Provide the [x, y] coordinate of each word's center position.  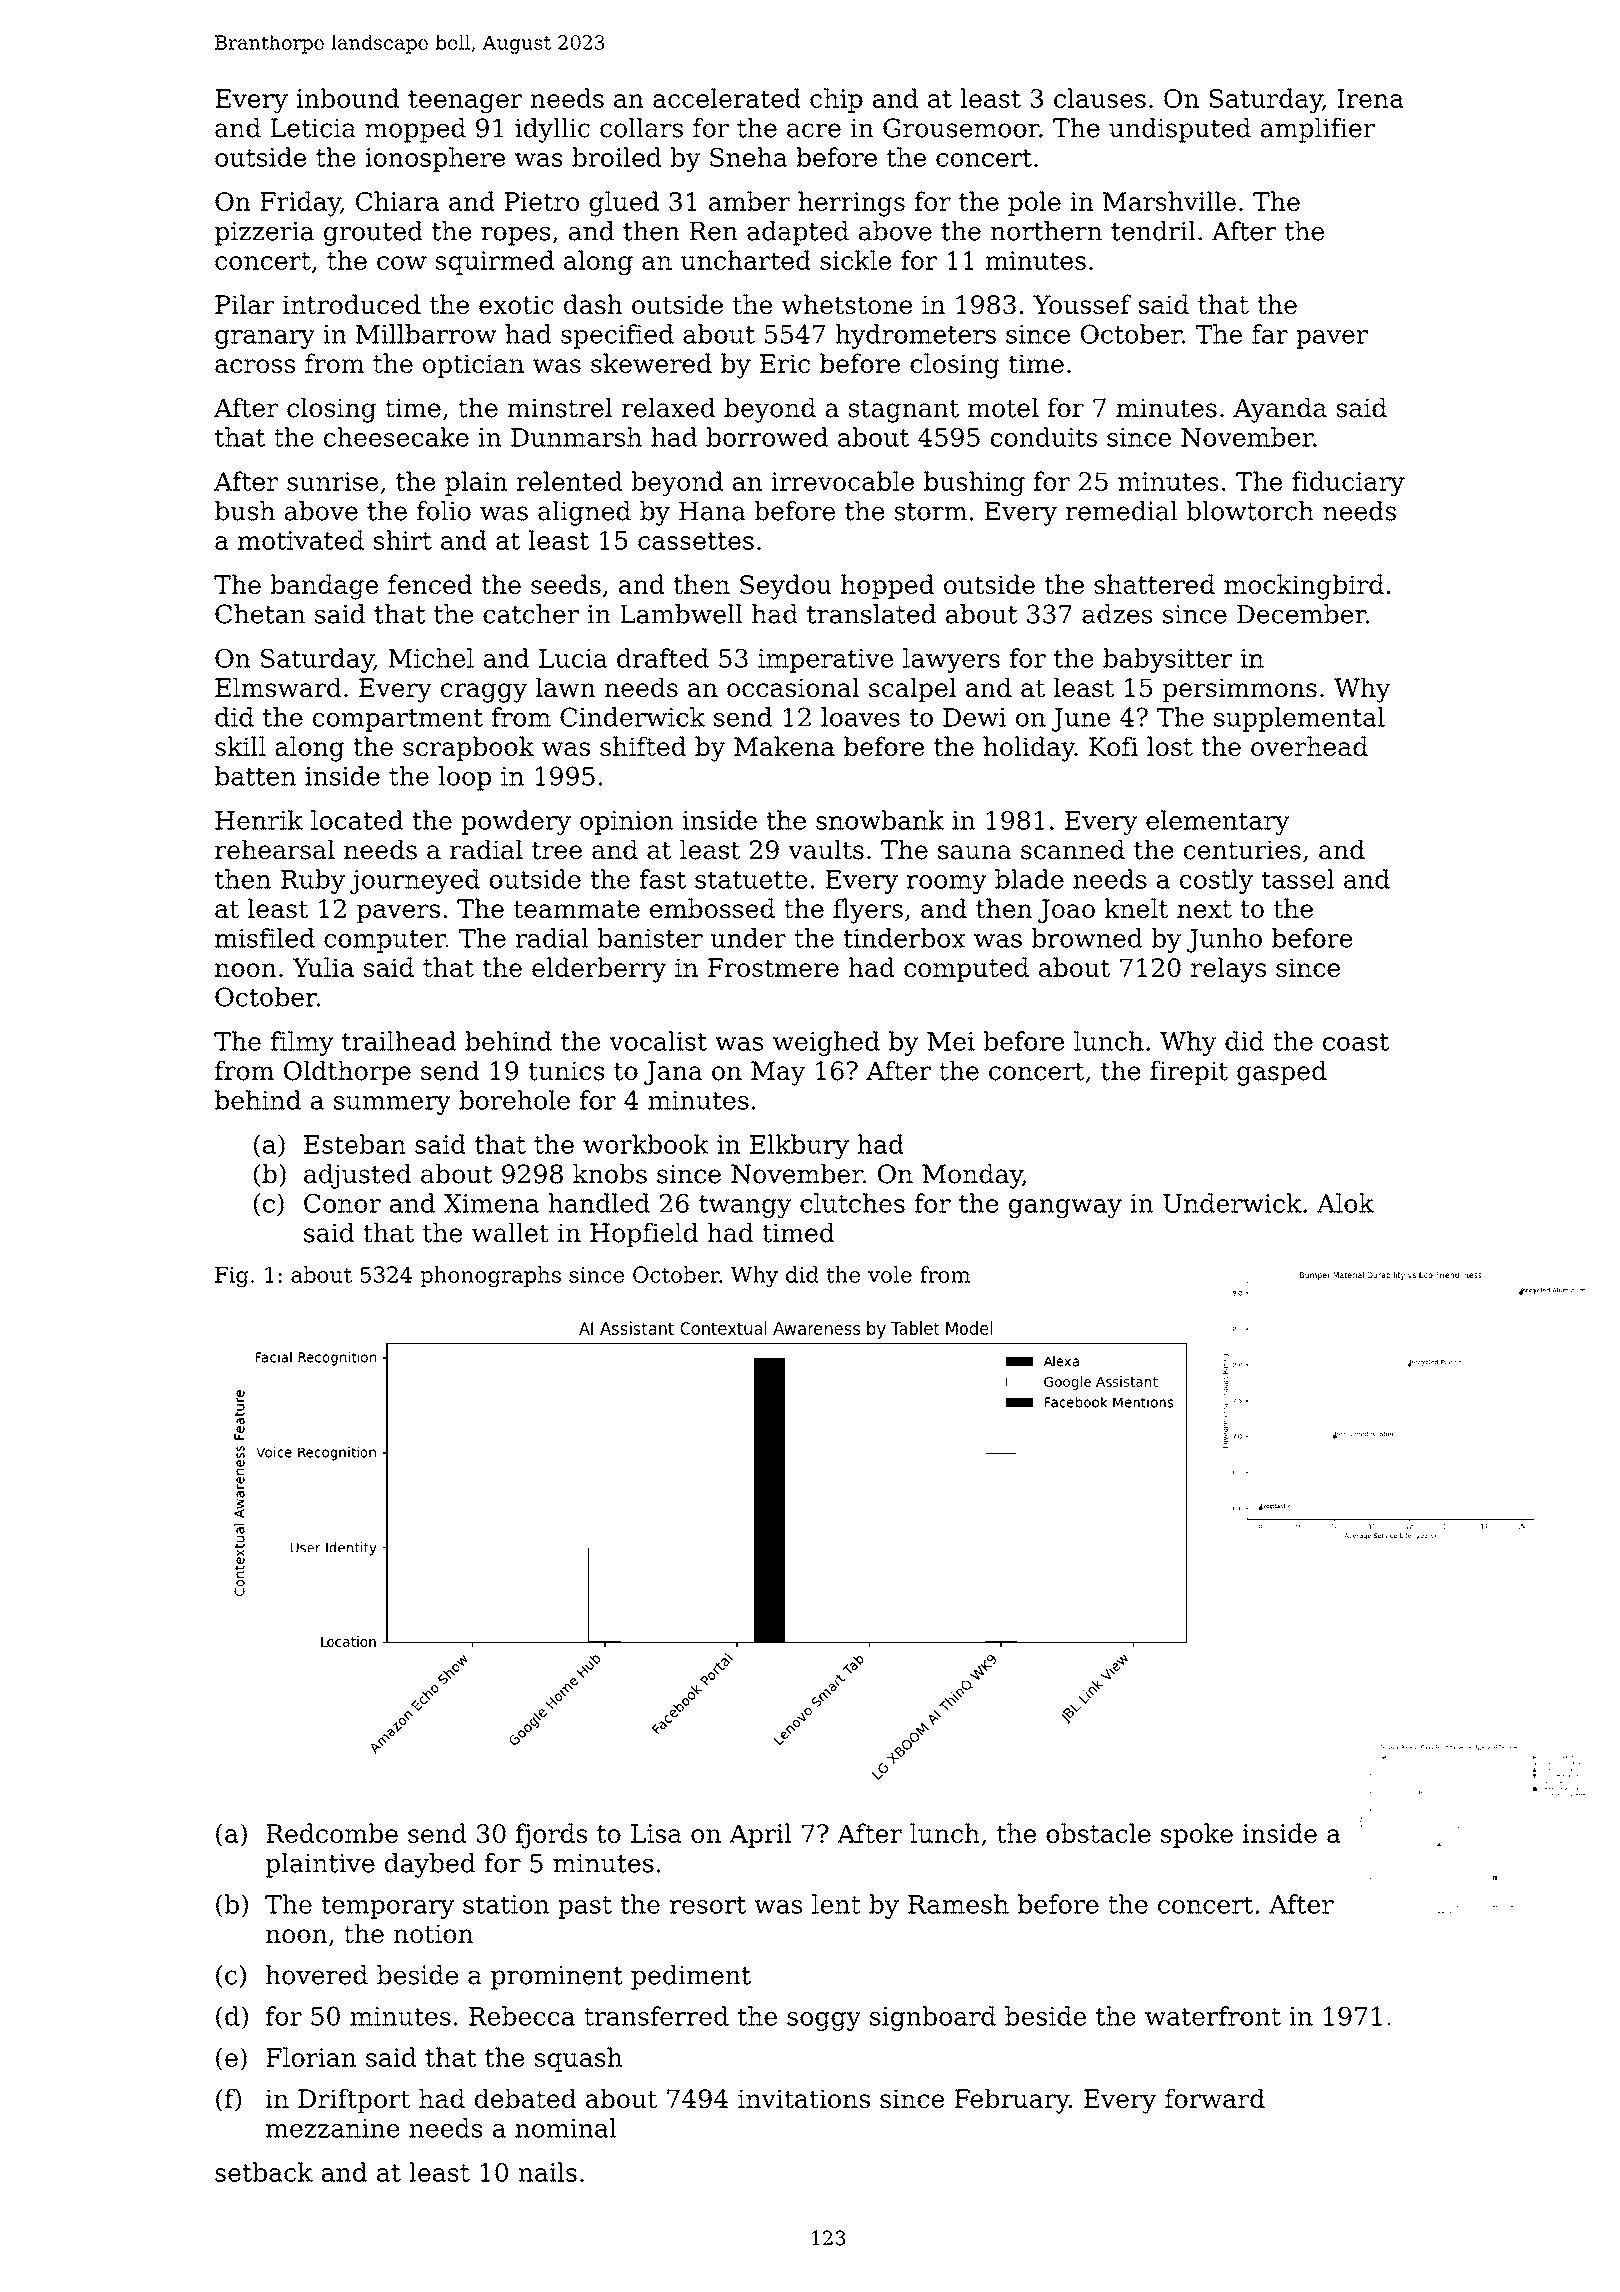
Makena [784, 746]
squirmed [495, 262]
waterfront [1213, 2016]
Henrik [259, 820]
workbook [646, 1144]
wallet [510, 1233]
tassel [1298, 879]
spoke [1197, 1835]
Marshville [1169, 201]
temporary [387, 1907]
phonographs [490, 1276]
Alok [1345, 1203]
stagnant [904, 411]
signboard [933, 2018]
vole [890, 1274]
